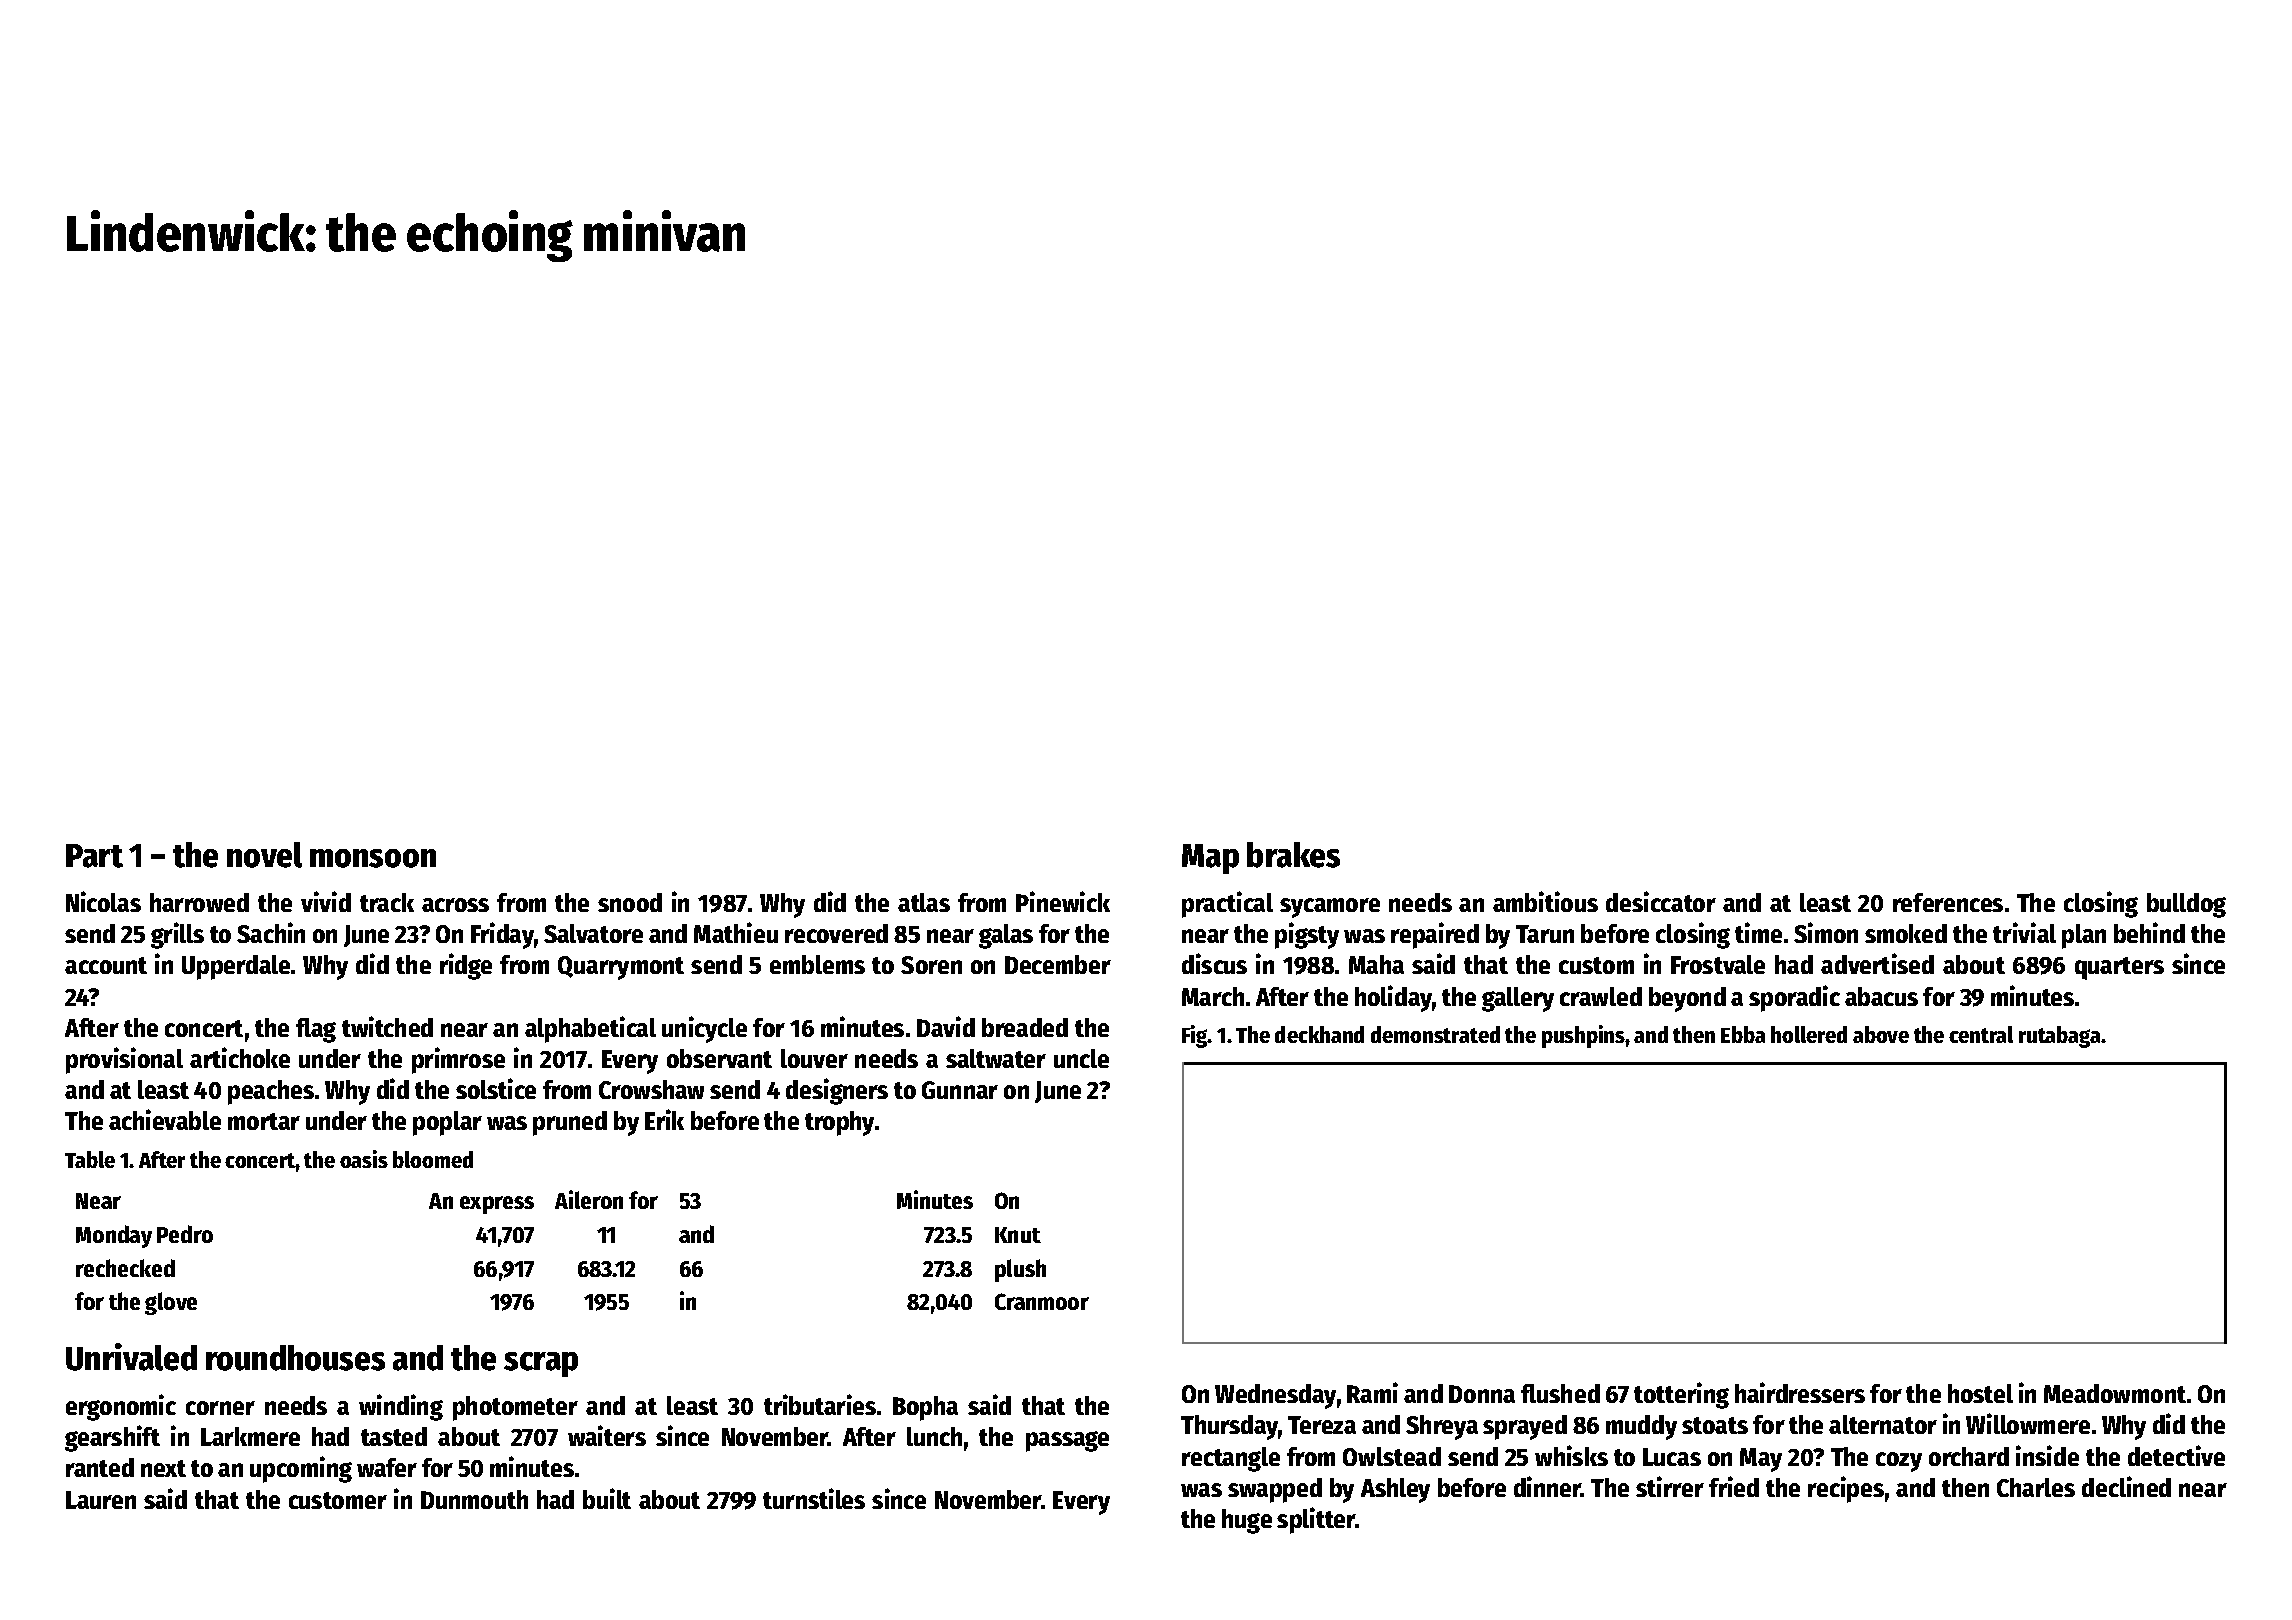 This screenshot has height=1620, width=2292. I want to click on hairdressers, so click(1800, 1392).
